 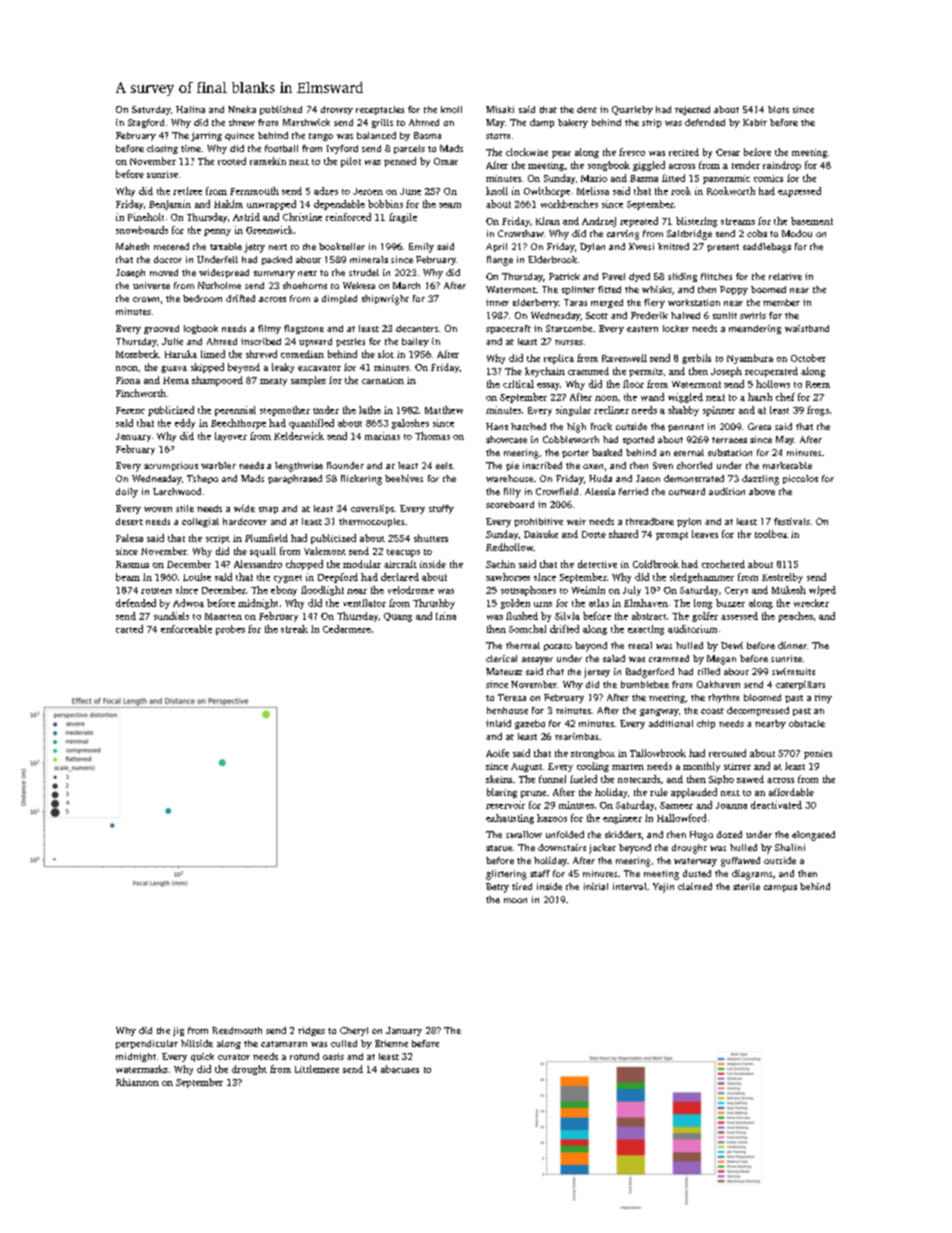 I want to click on rejected, so click(x=692, y=110).
